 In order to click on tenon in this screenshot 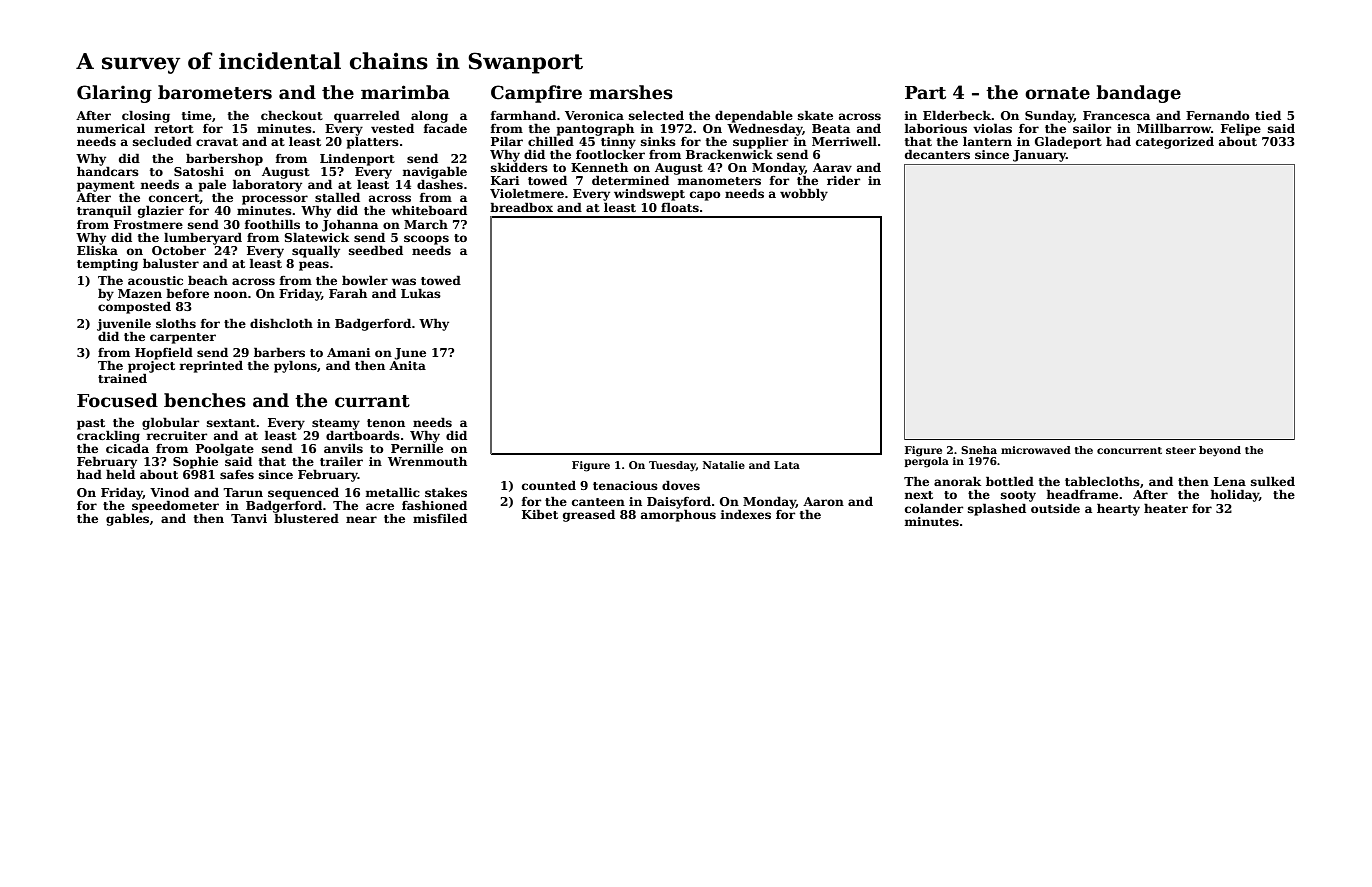, I will do `click(386, 423)`.
